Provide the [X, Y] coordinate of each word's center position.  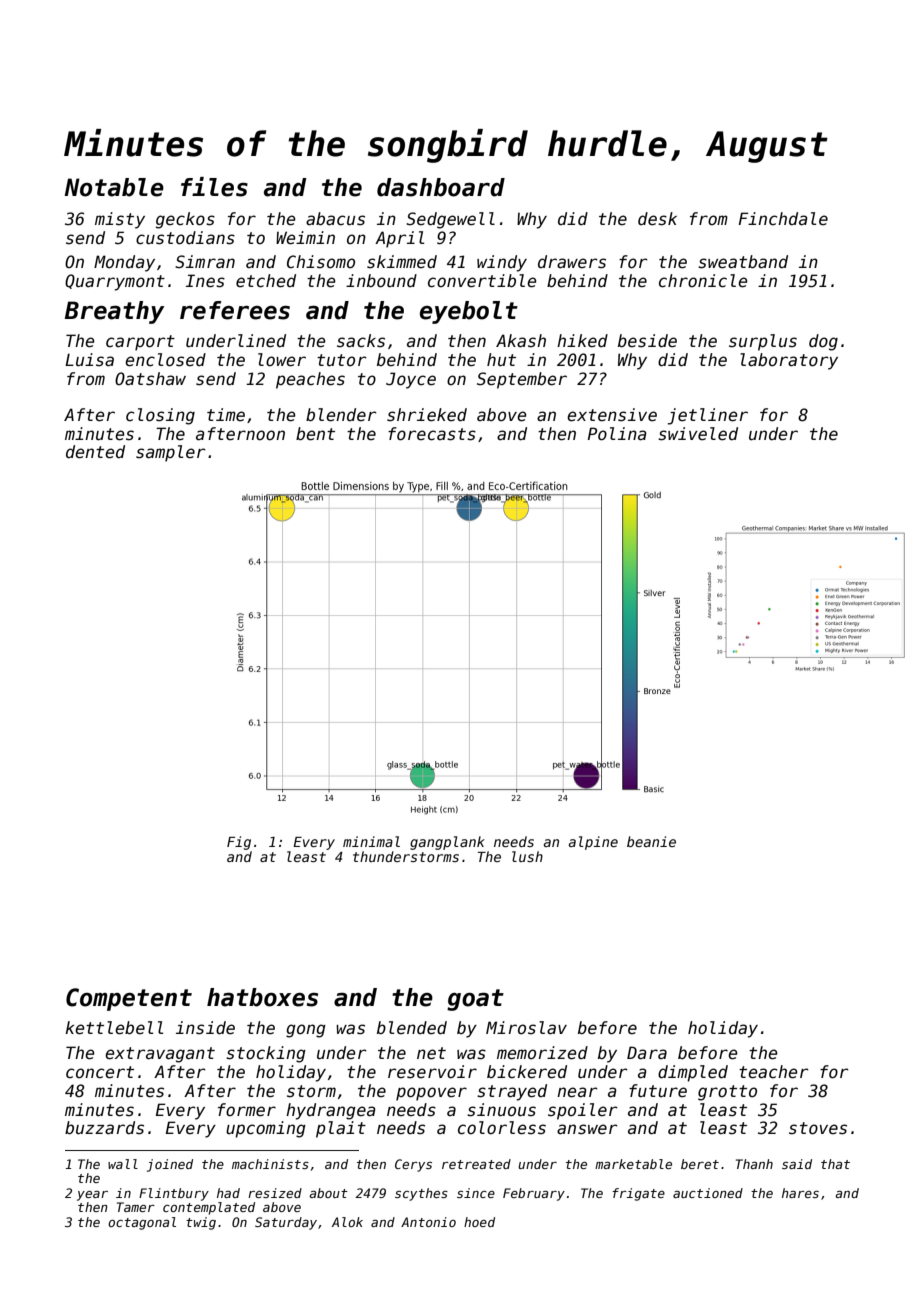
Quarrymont [115, 282]
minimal [371, 841]
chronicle [703, 281]
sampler [171, 453]
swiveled [698, 434]
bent [315, 434]
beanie [651, 841]
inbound [381, 281]
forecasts [432, 434]
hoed [479, 1222]
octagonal [142, 1223]
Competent [129, 999]
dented [95, 452]
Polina [617, 434]
